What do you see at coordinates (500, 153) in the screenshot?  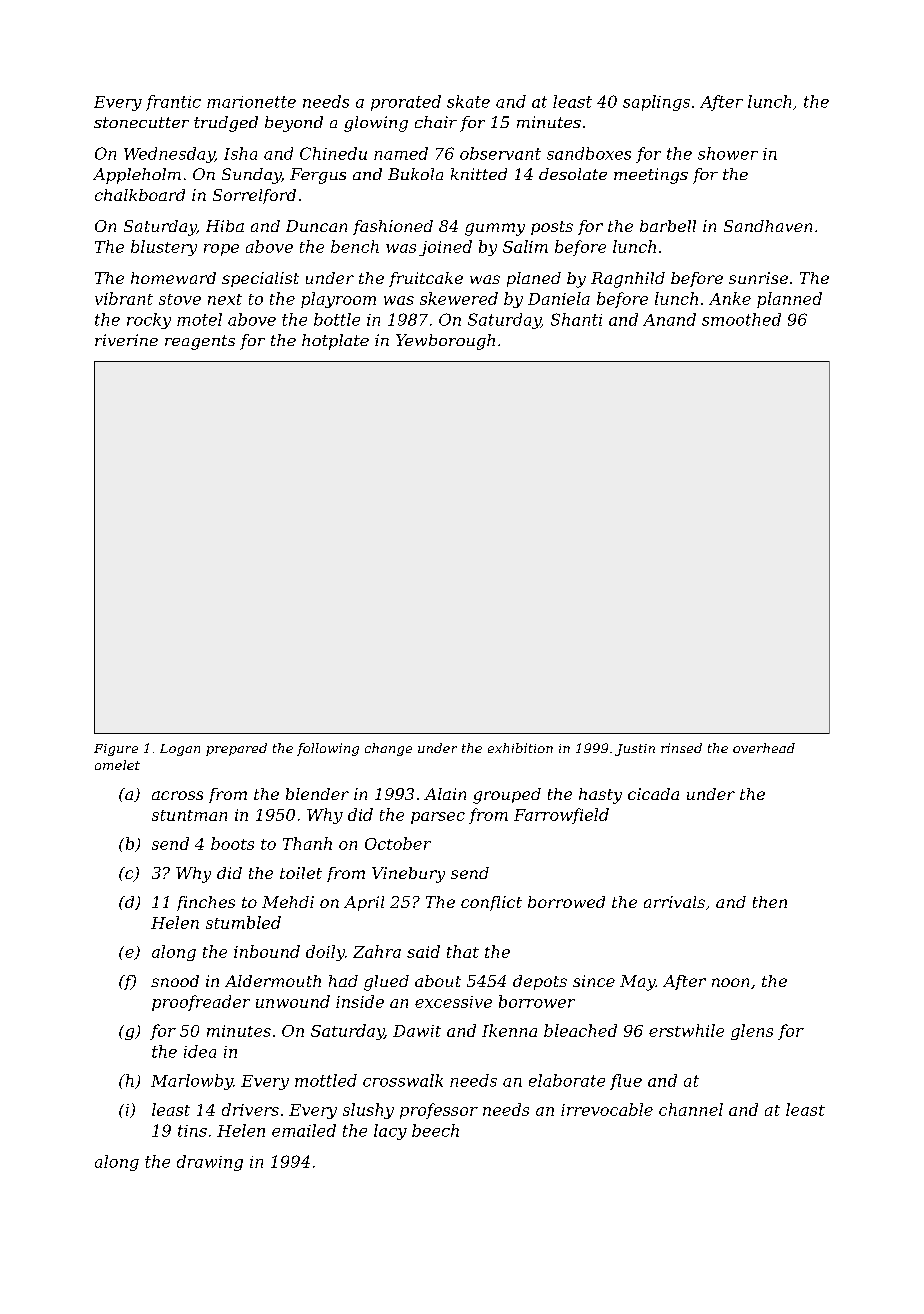 I see `observant` at bounding box center [500, 153].
